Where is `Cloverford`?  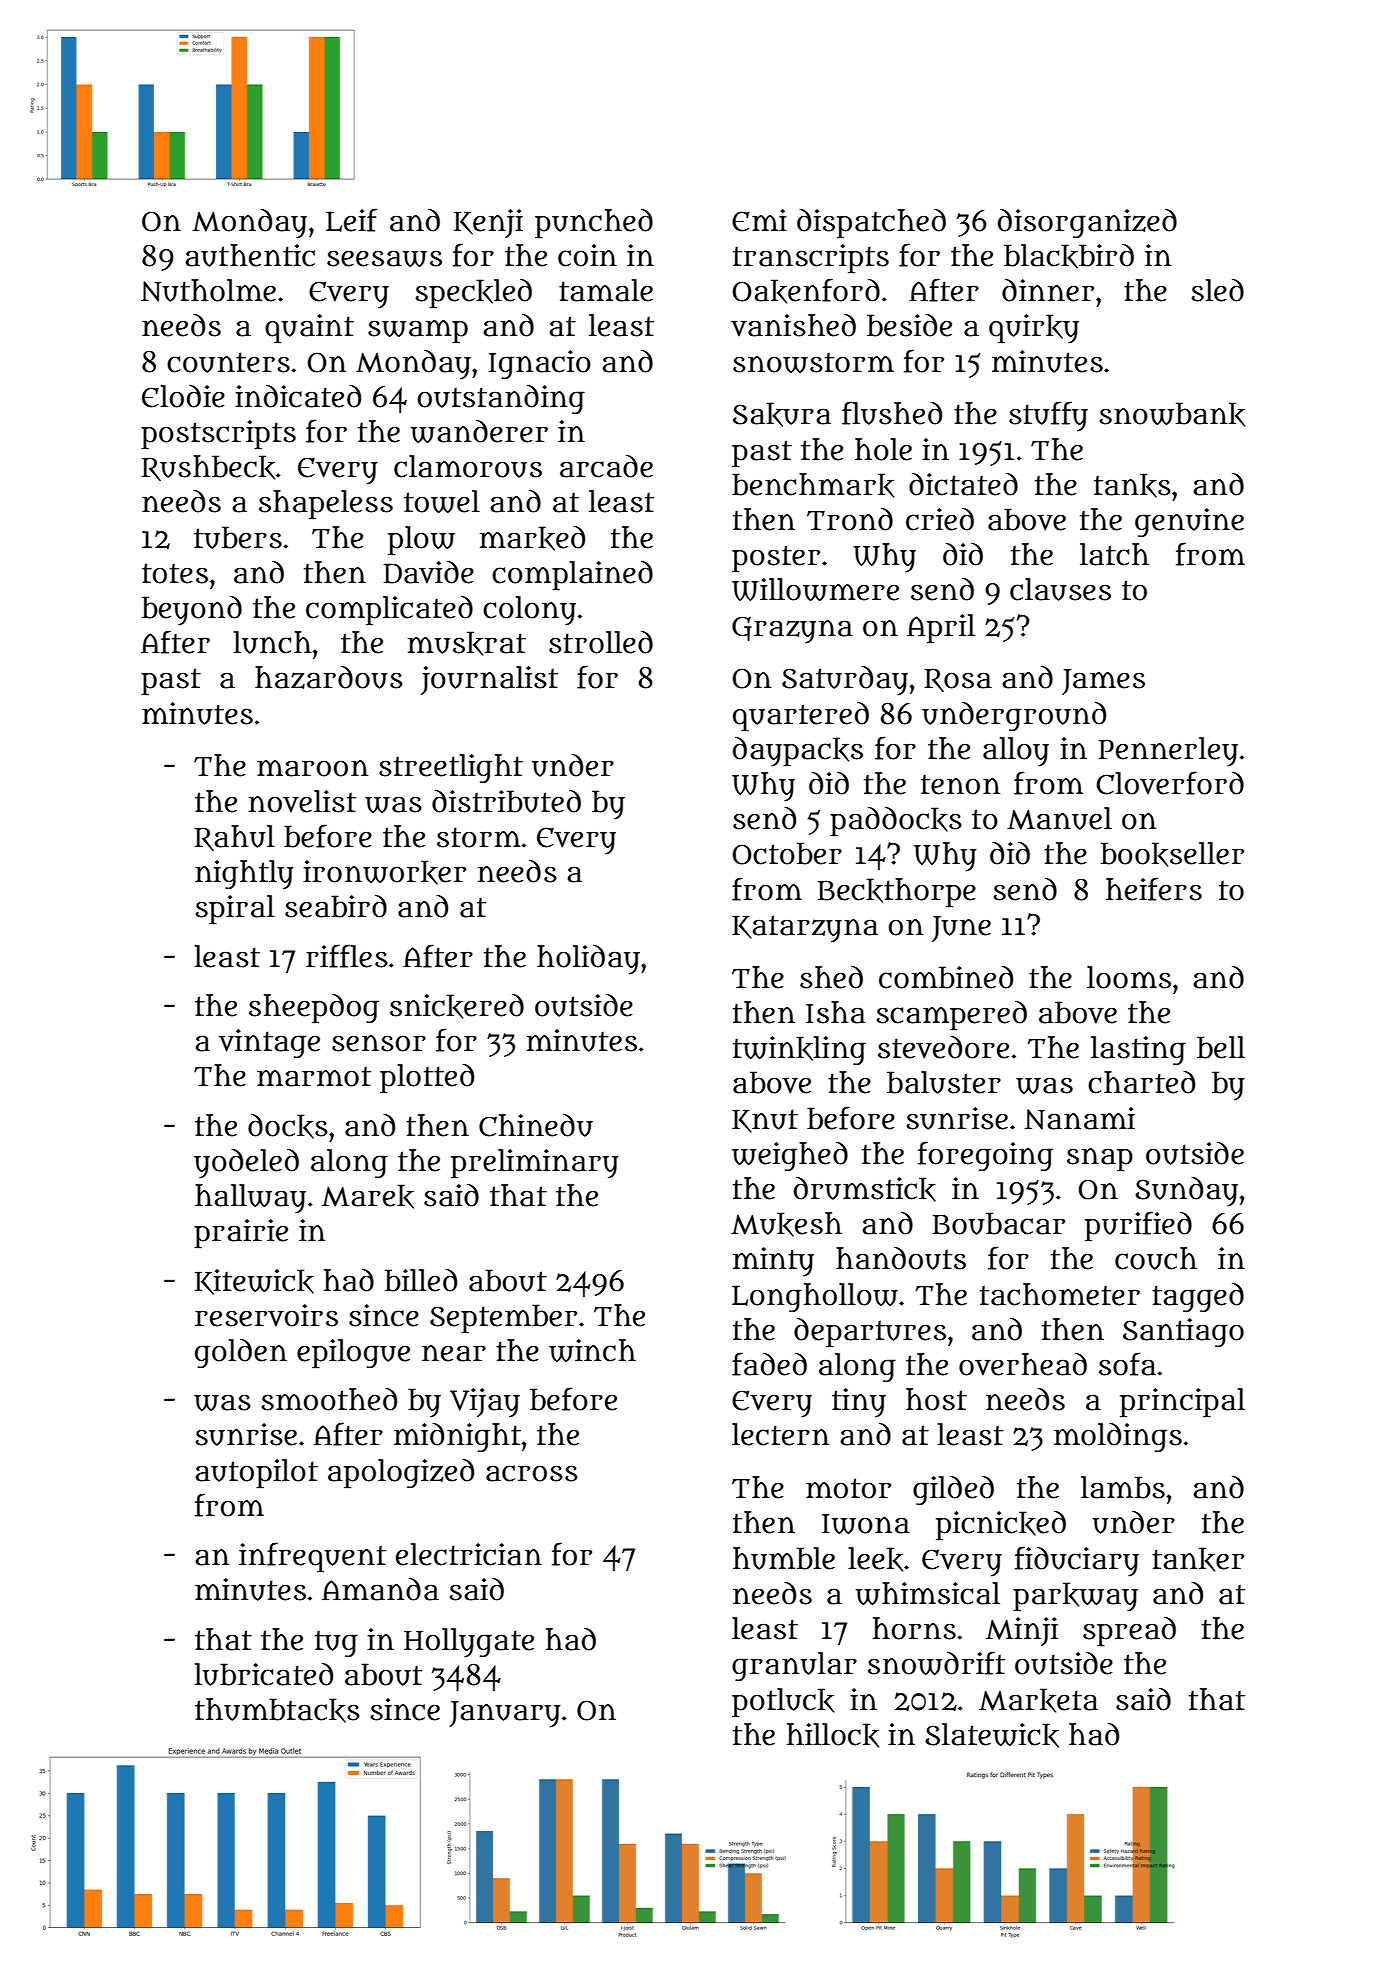
Cloverford is located at coordinates (1170, 783).
